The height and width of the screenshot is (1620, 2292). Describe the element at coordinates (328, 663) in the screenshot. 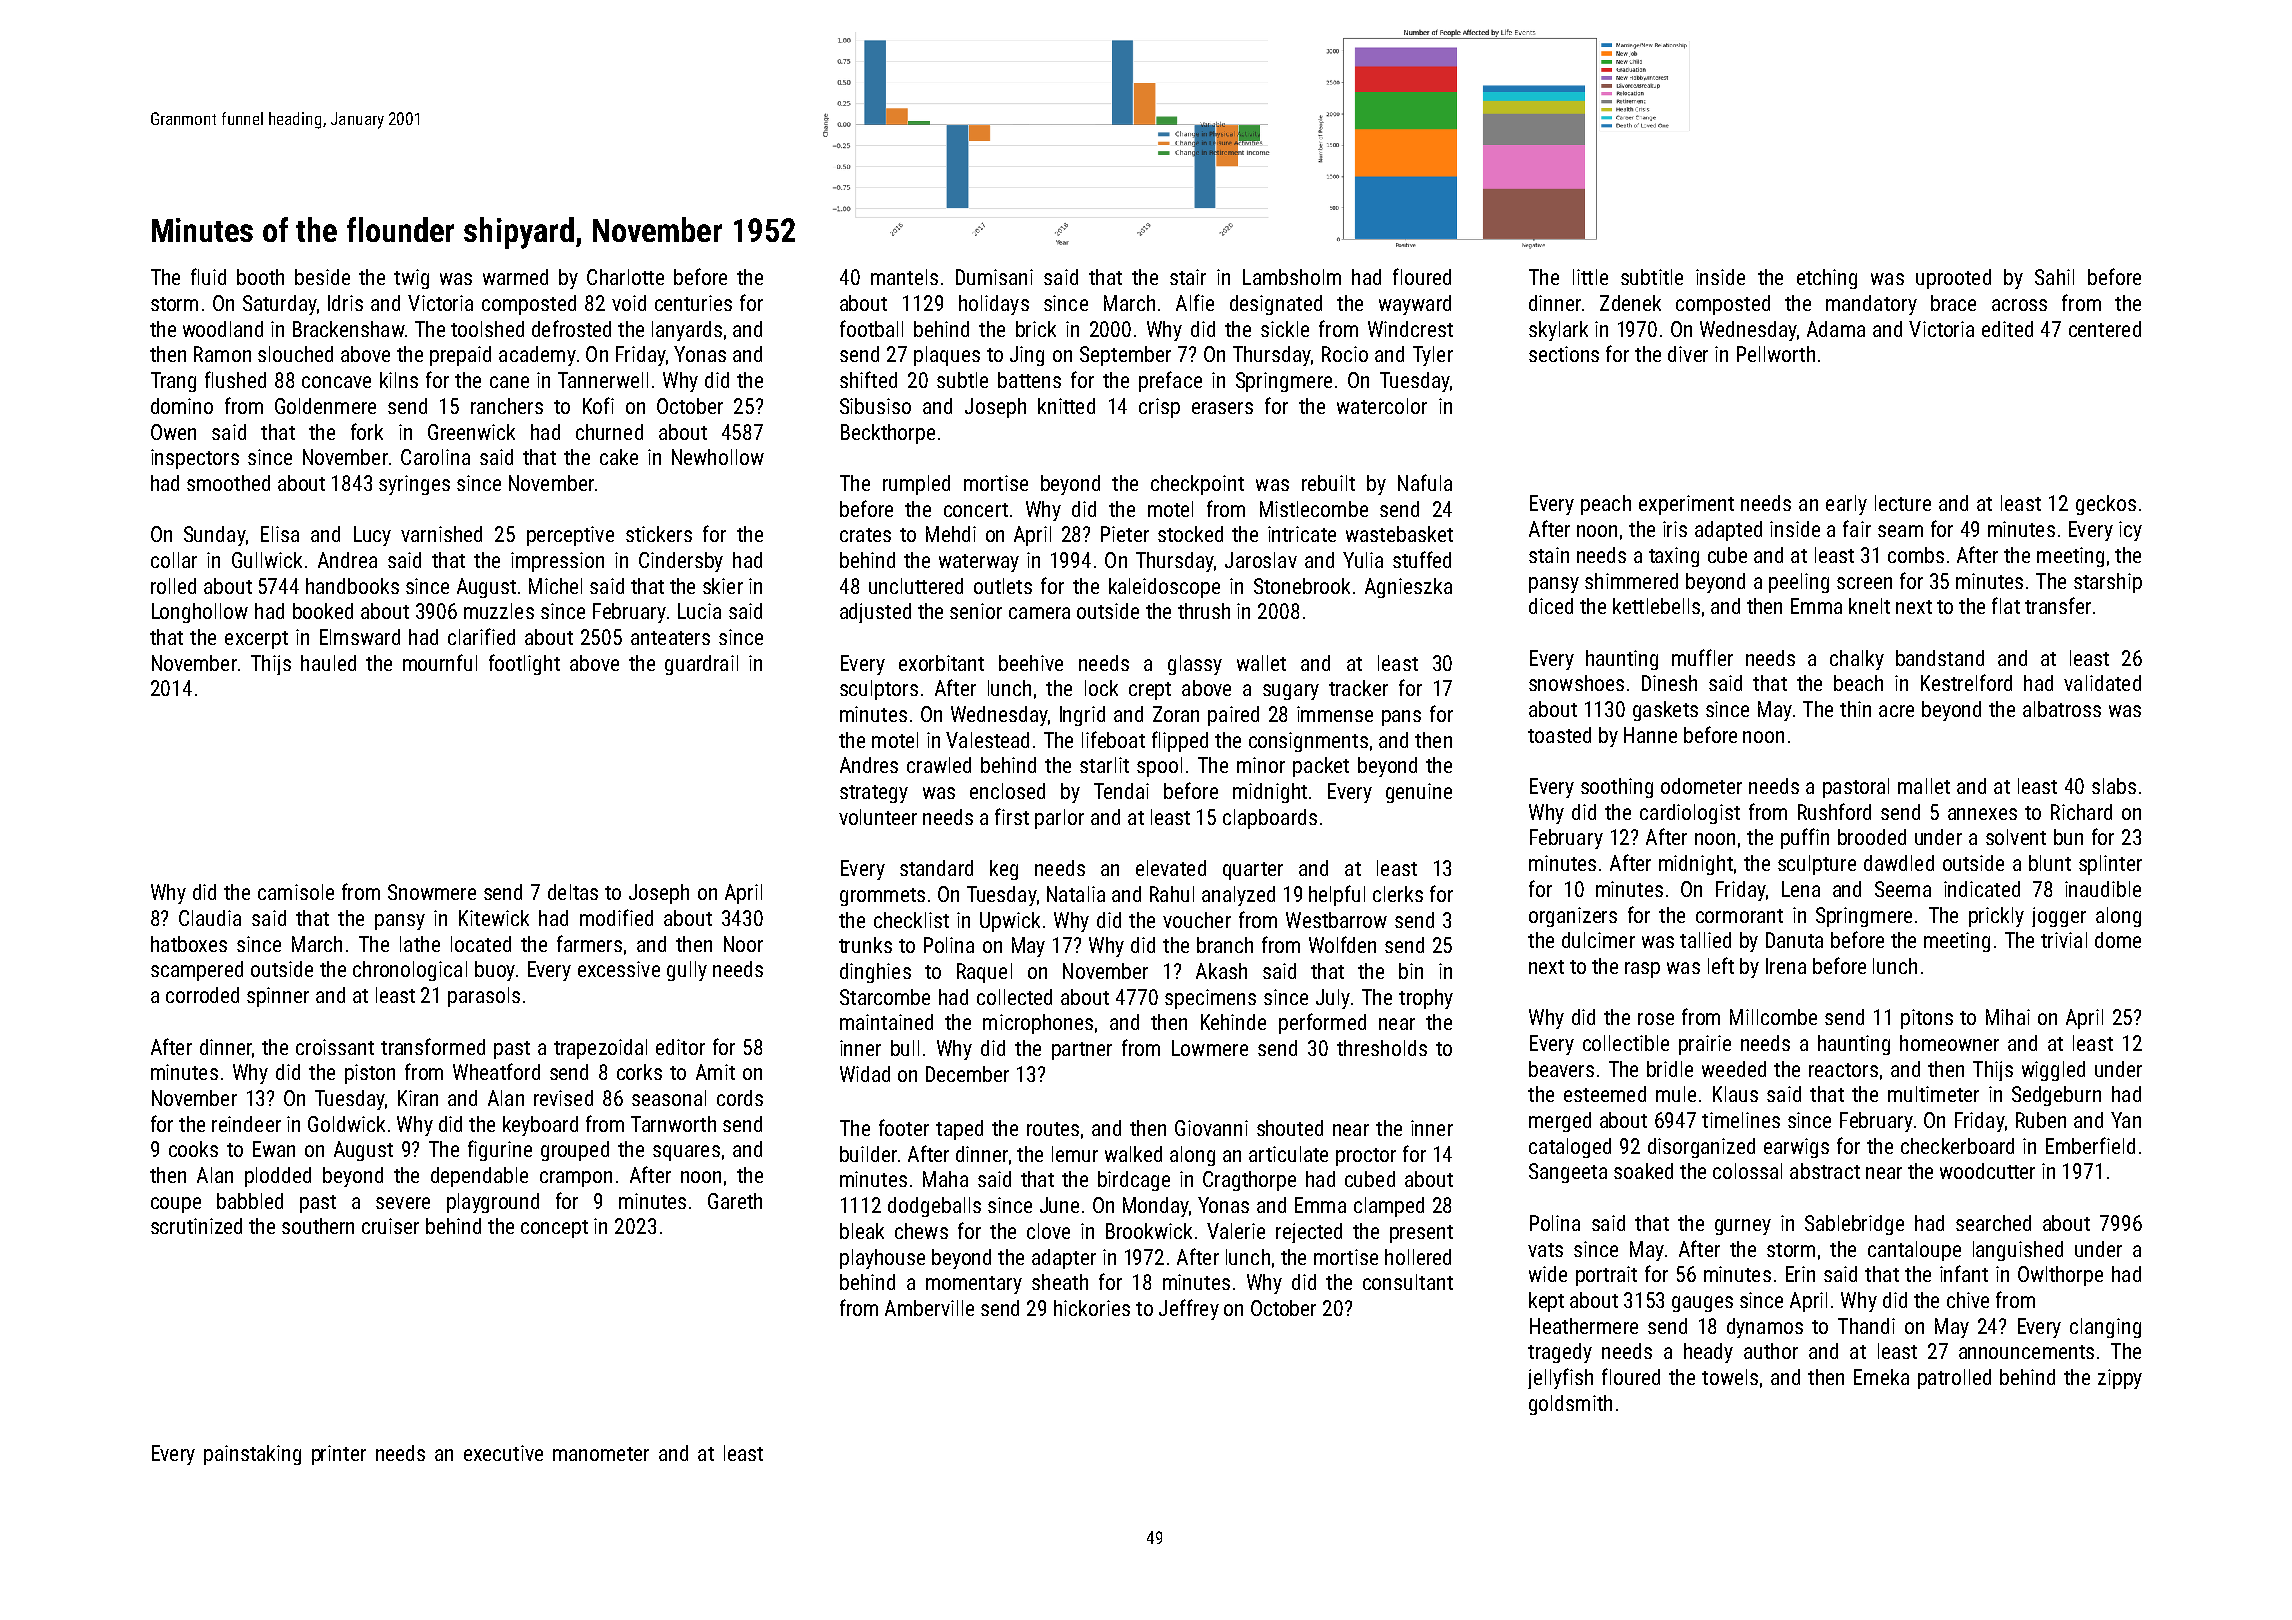

I see `hauled` at that location.
